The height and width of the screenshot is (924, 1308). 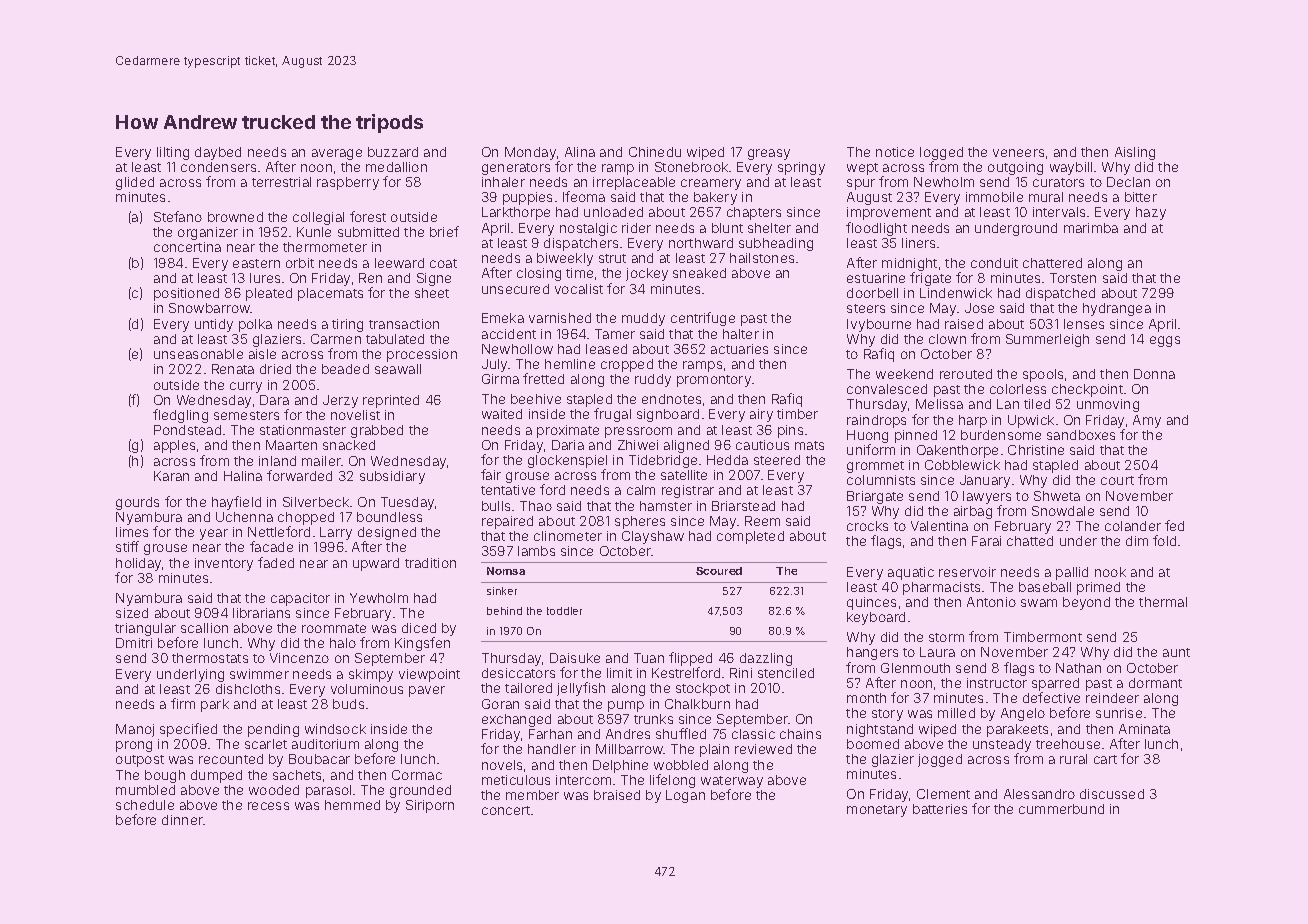 I want to click on pending, so click(x=273, y=730).
